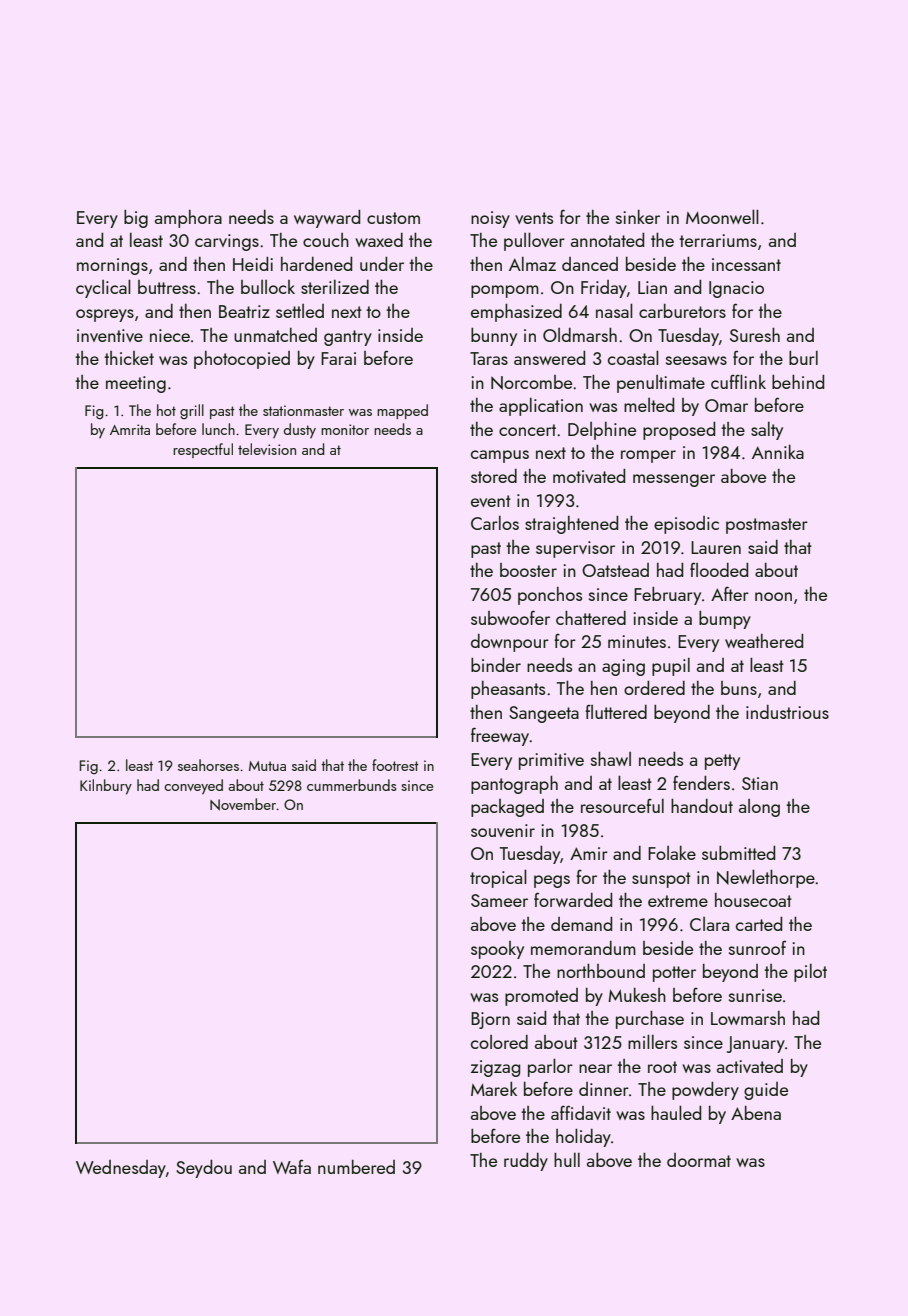  I want to click on chattered, so click(591, 618).
